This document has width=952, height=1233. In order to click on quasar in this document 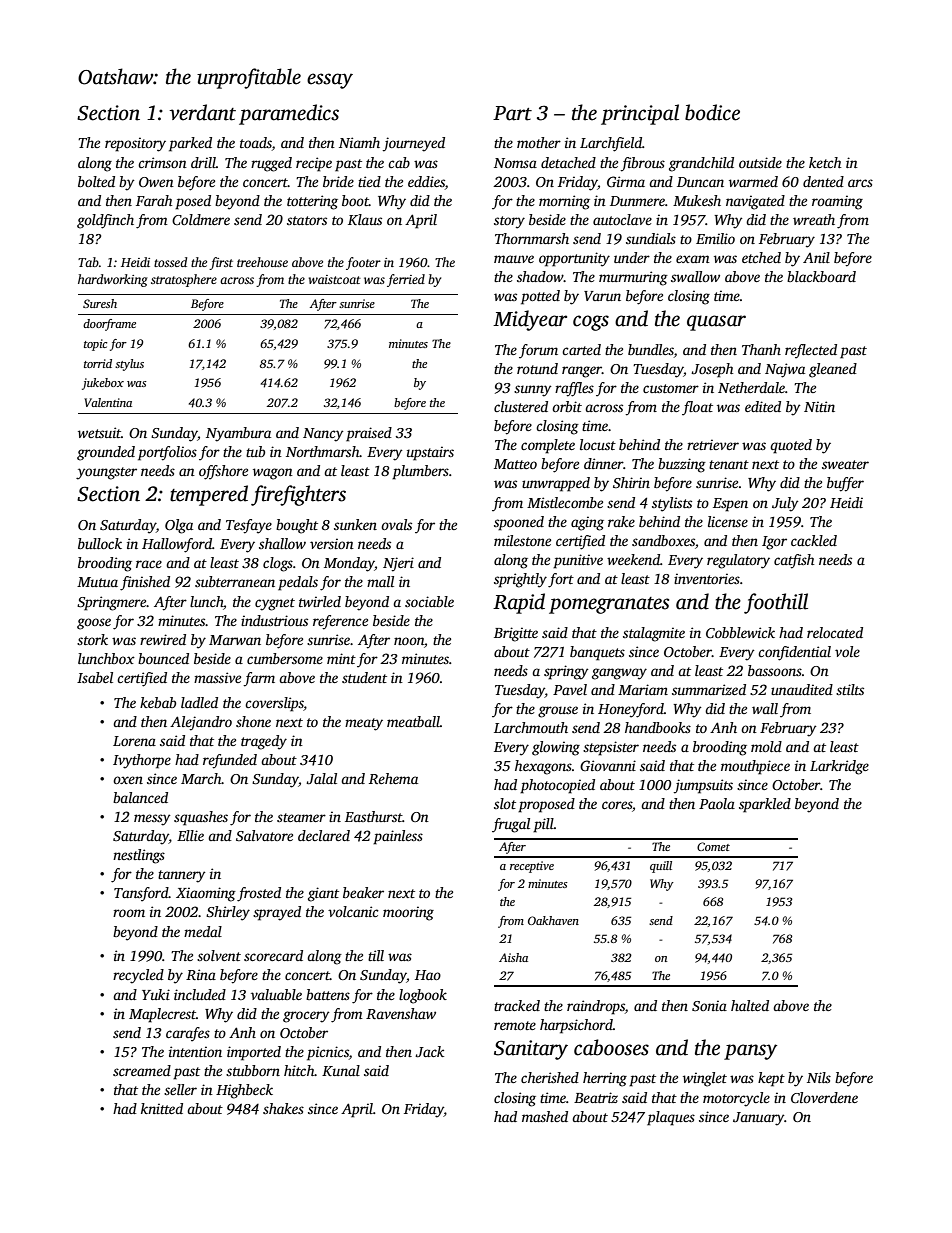, I will do `click(716, 323)`.
